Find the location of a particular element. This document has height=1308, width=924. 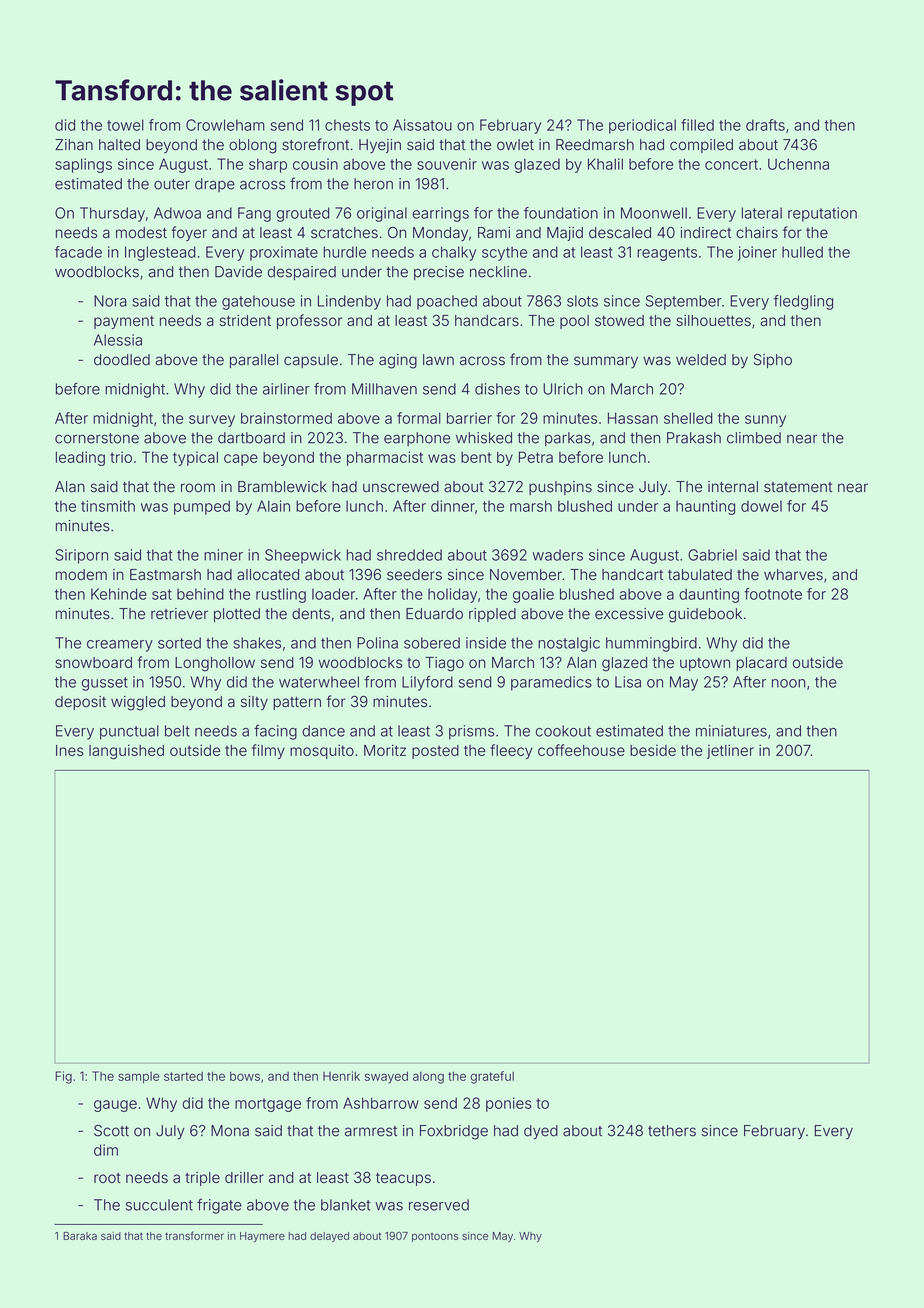

belt is located at coordinates (177, 731).
